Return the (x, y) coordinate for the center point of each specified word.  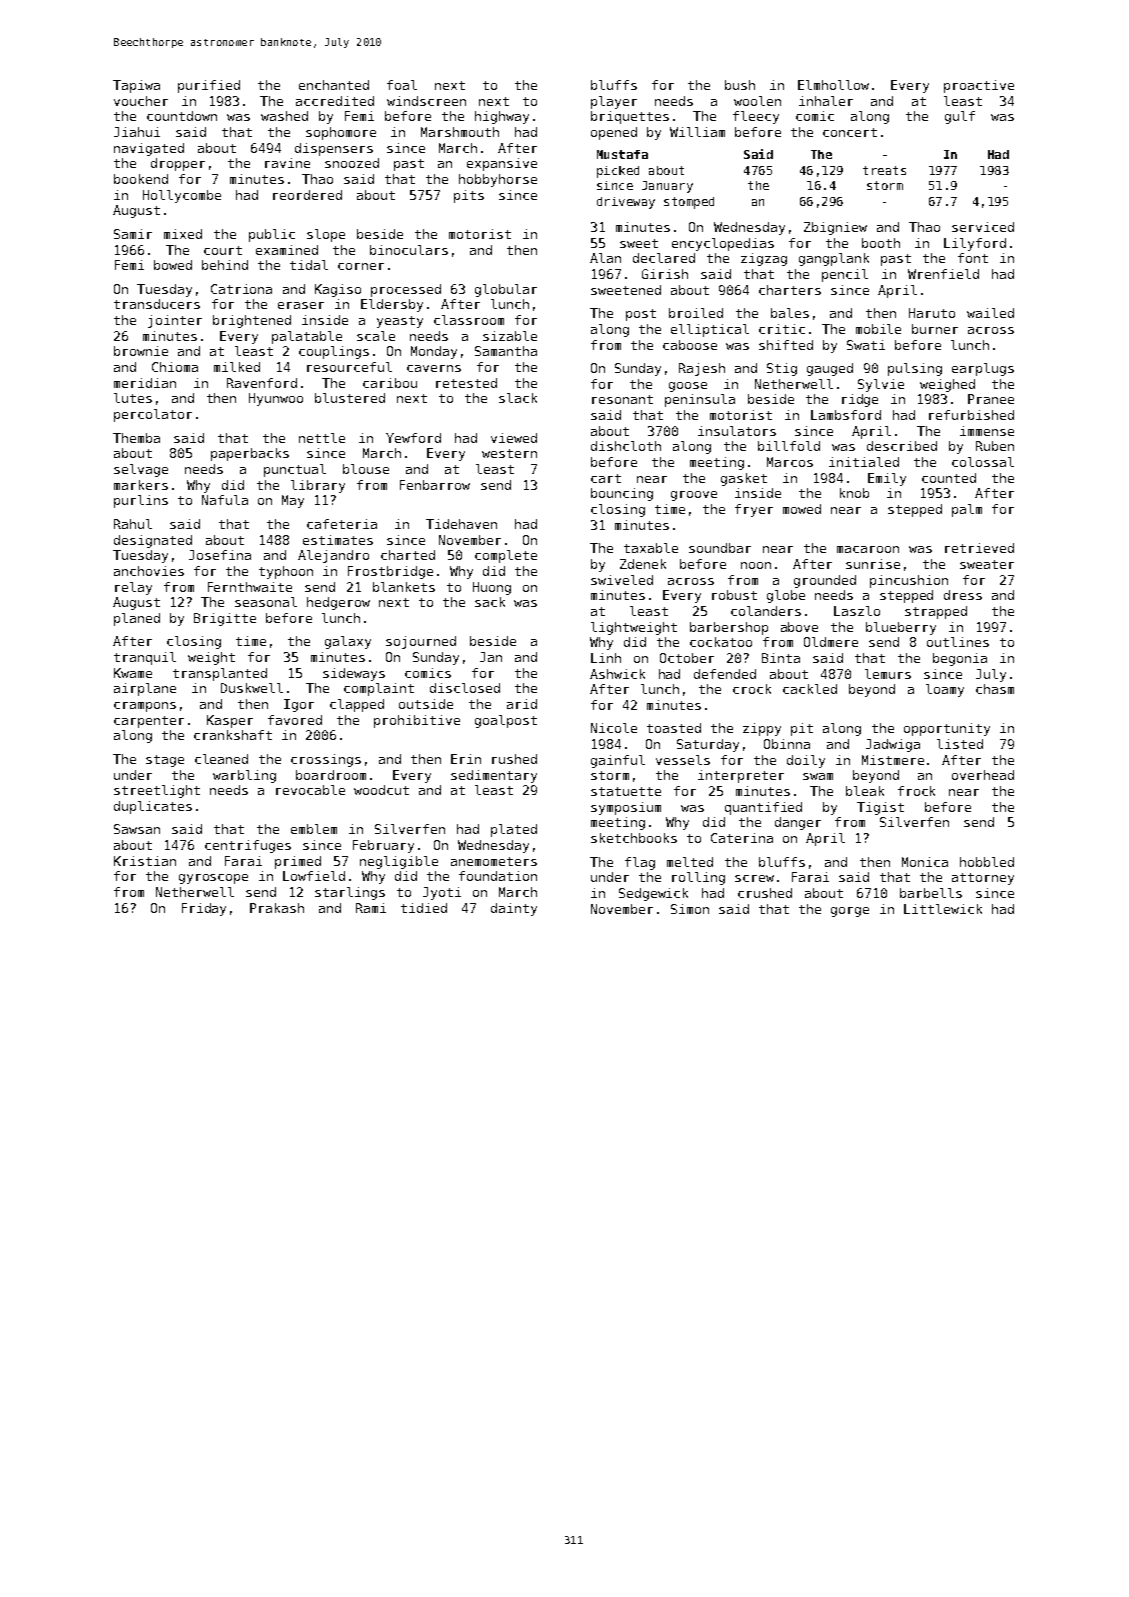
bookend (141, 179)
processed (406, 290)
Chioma (175, 367)
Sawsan (137, 829)
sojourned (421, 642)
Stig (782, 369)
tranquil (145, 658)
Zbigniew (835, 228)
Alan (605, 258)
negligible (399, 862)
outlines (958, 642)
